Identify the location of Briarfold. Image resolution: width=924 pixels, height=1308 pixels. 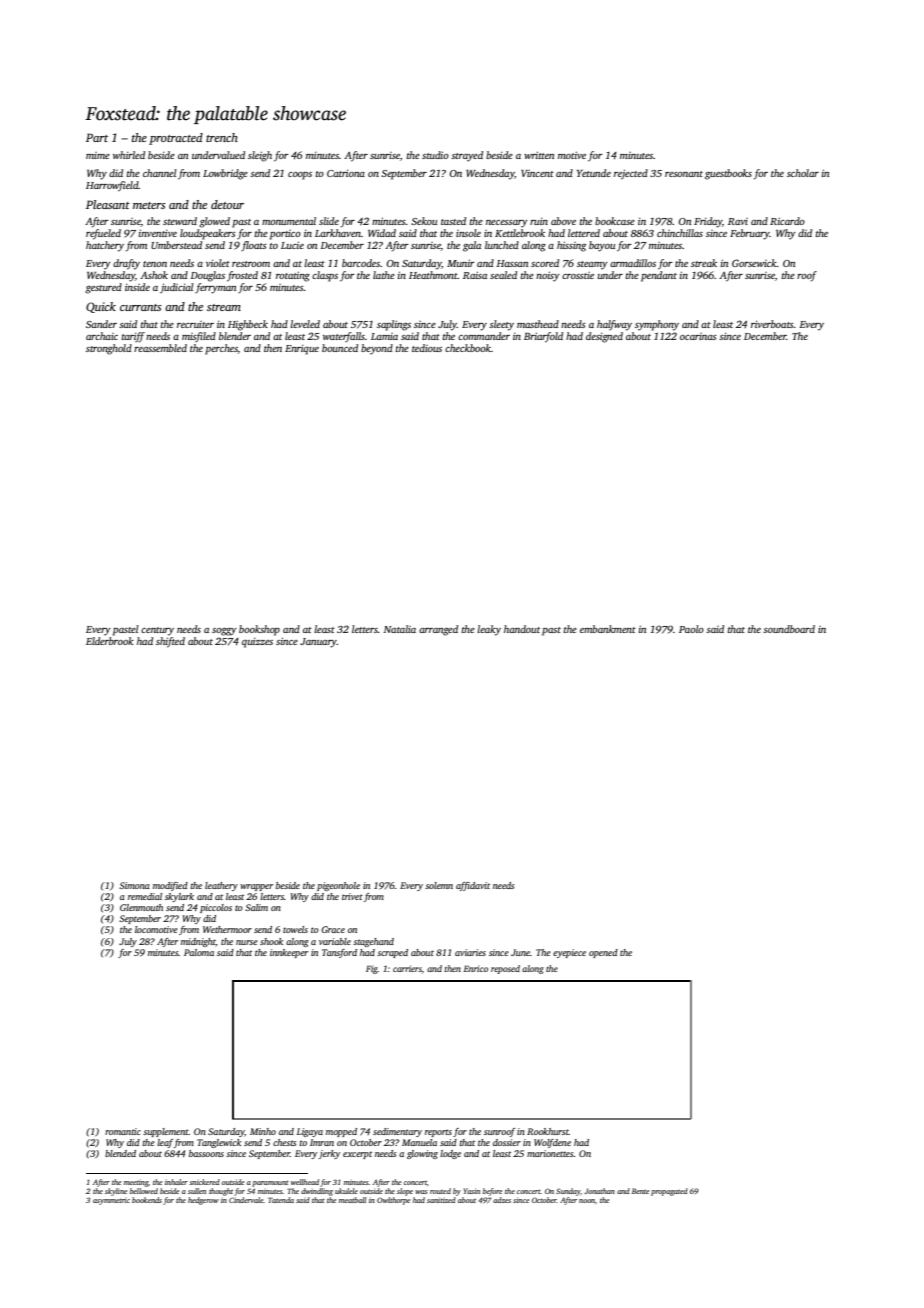
(543, 337).
